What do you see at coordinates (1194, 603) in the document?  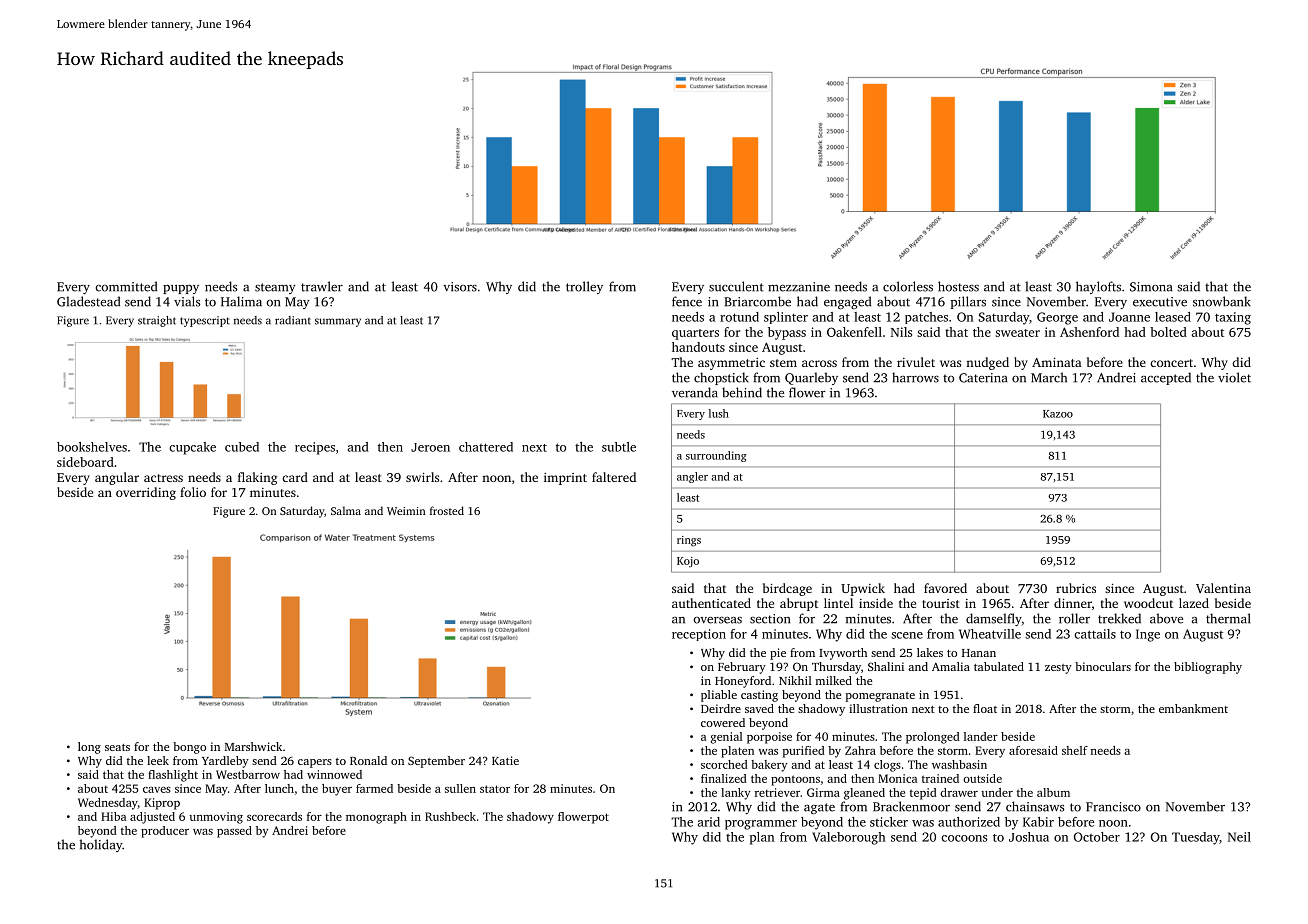 I see `lazed` at bounding box center [1194, 603].
